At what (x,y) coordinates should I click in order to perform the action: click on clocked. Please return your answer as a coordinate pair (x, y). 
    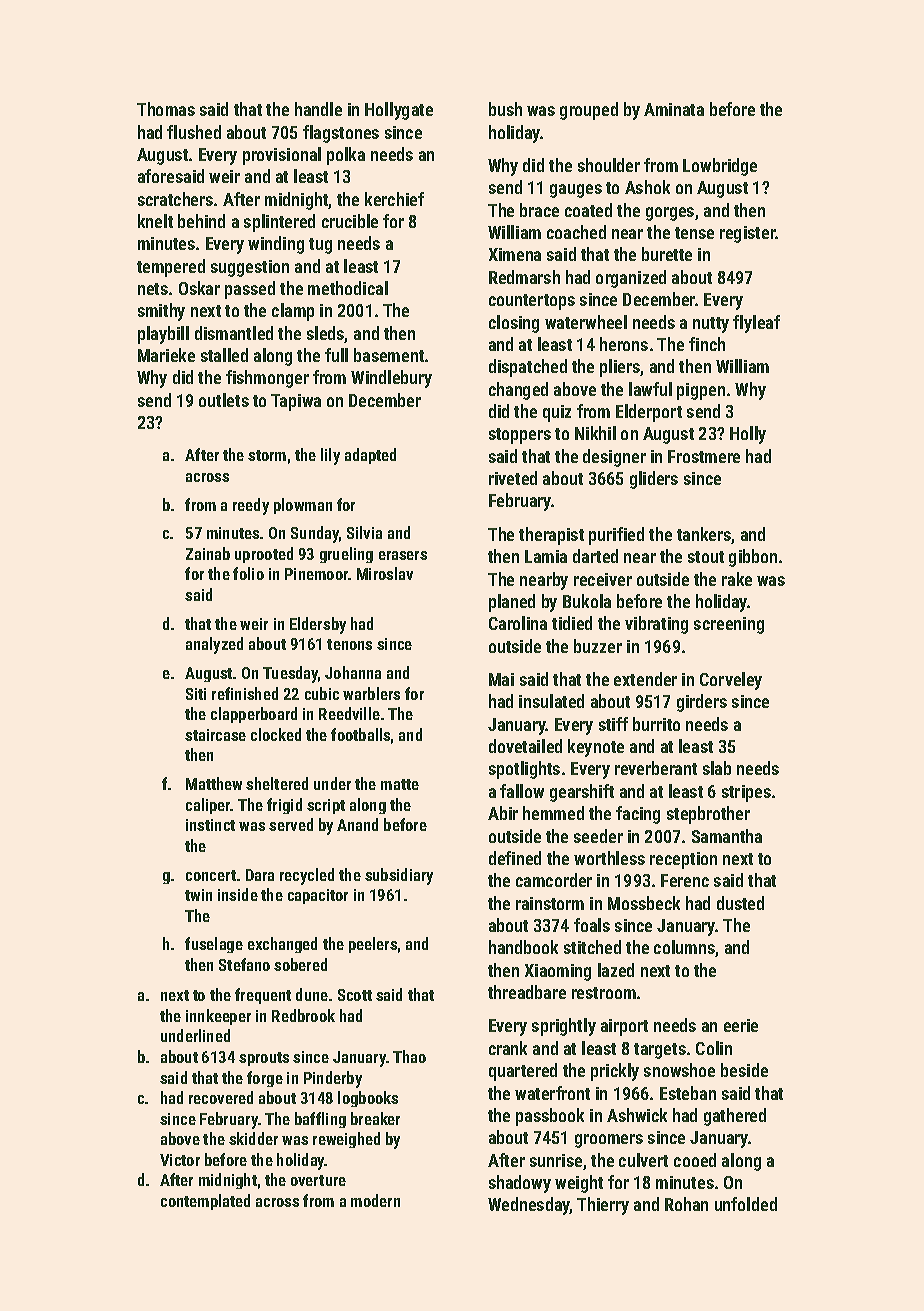
    Looking at the image, I should click on (276, 734).
